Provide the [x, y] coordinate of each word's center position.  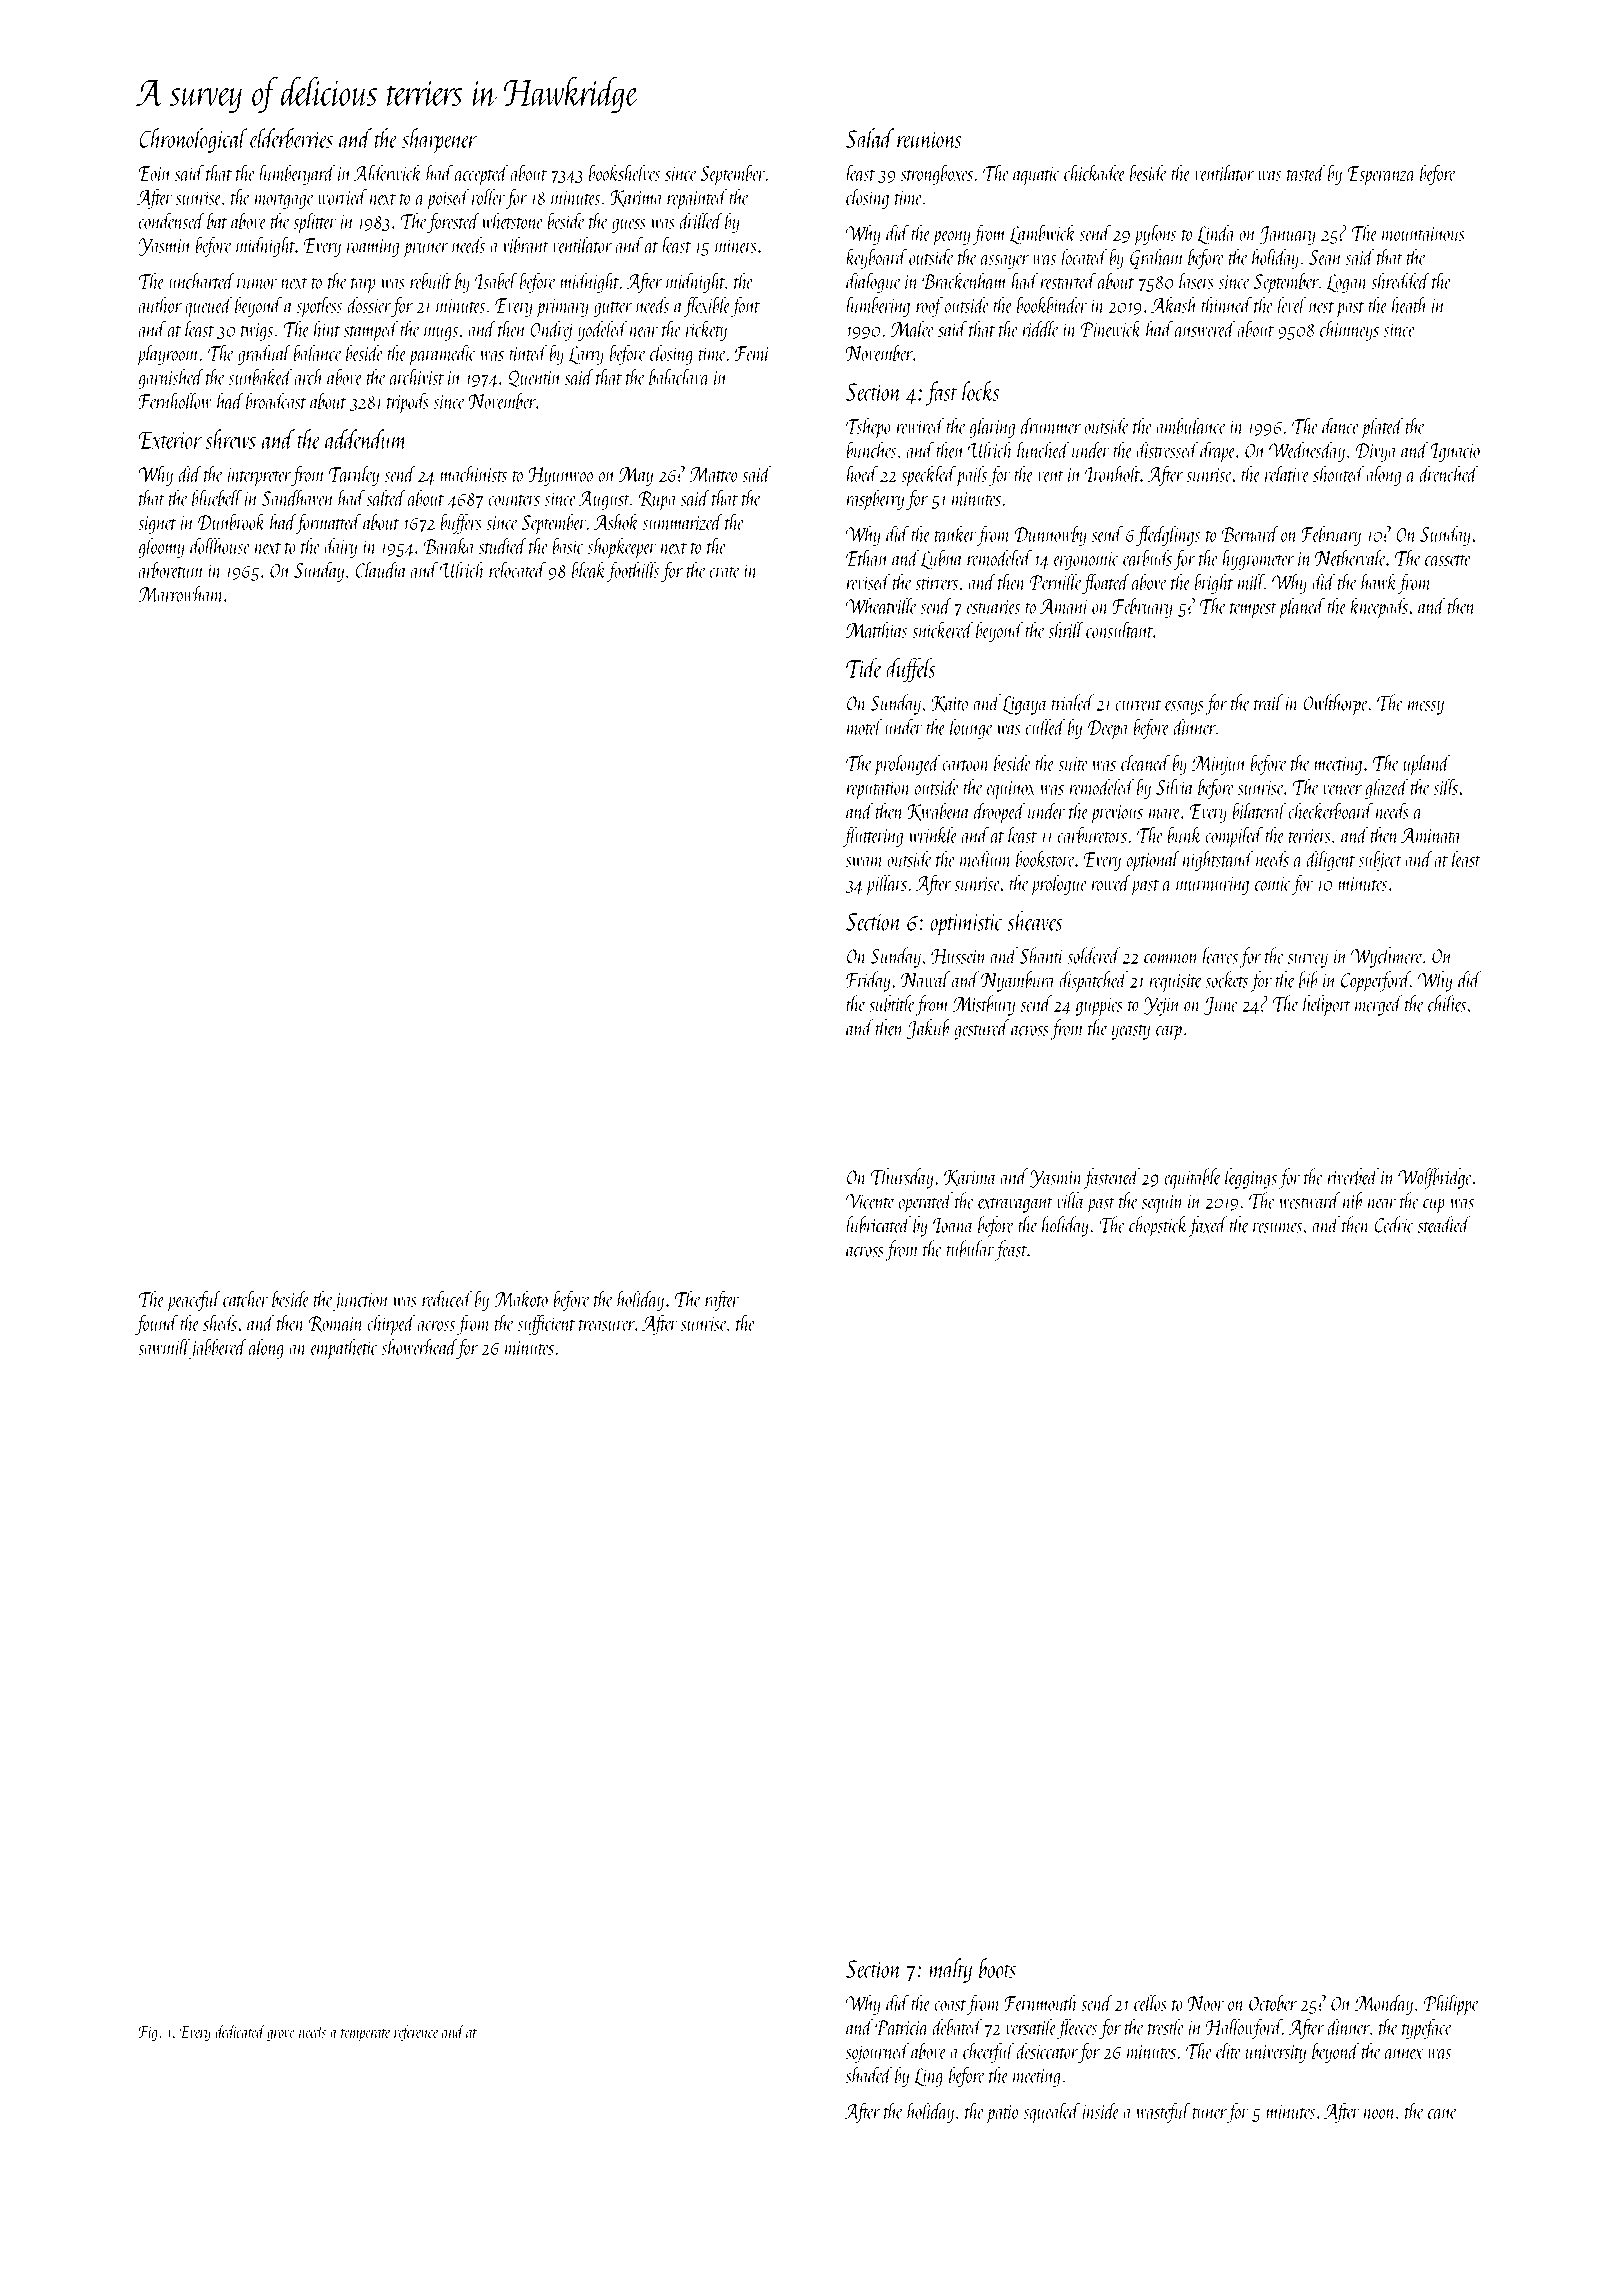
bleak [589, 569]
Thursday [902, 1178]
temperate [365, 2035]
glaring [992, 427]
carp [1169, 1032]
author [160, 304]
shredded [1400, 280]
